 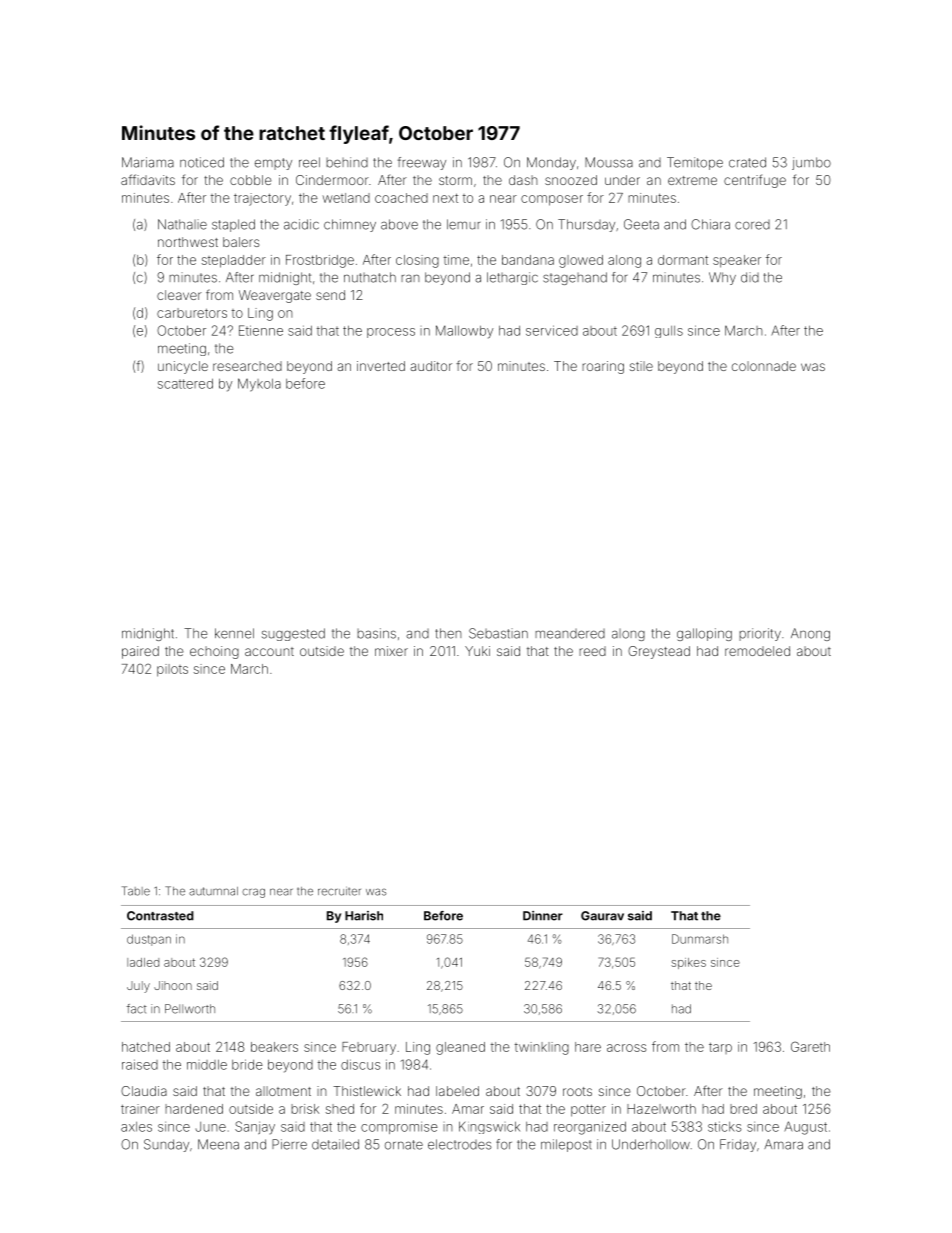 I want to click on remodeled, so click(x=757, y=651).
